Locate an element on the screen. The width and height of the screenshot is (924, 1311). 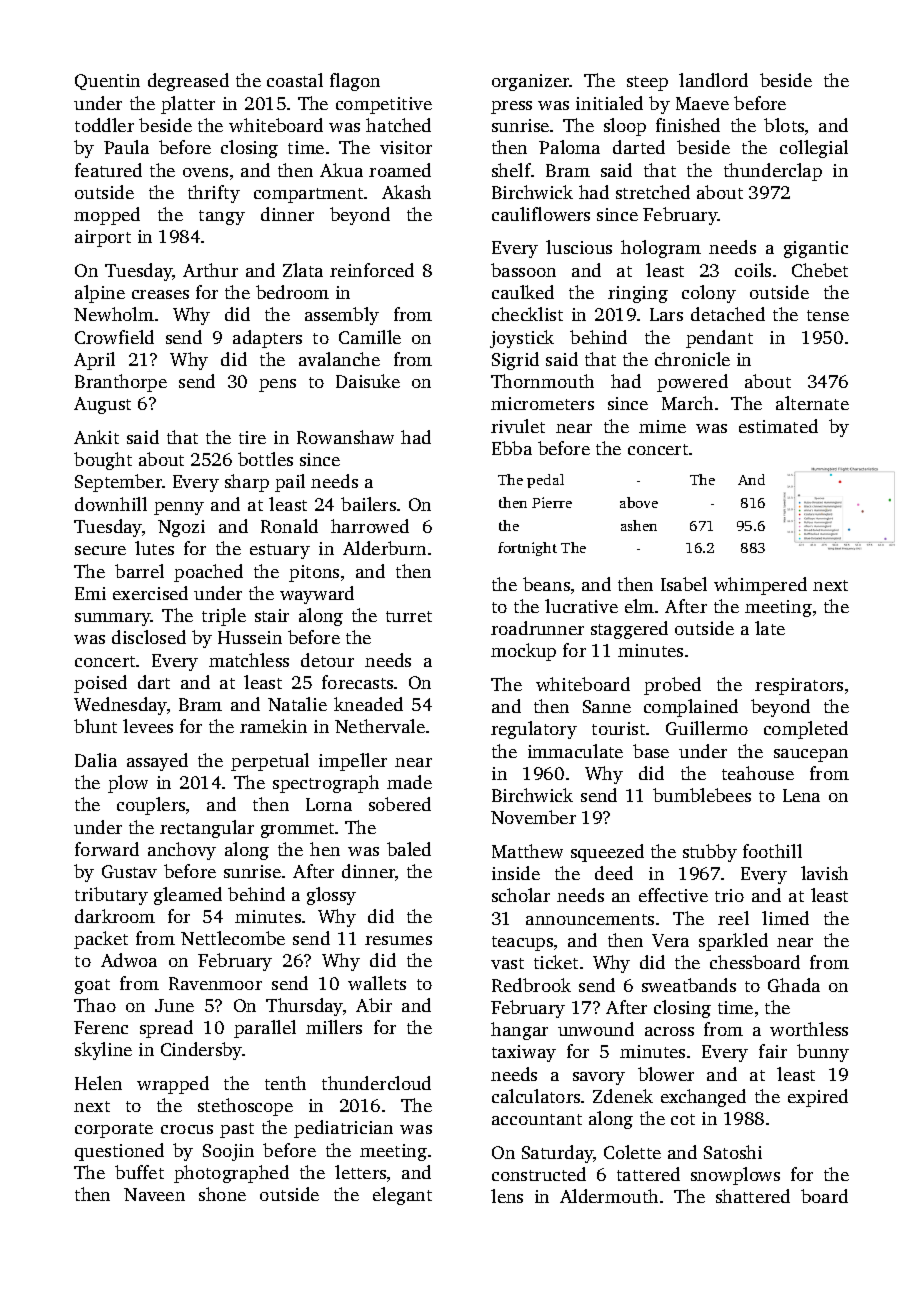
complained is located at coordinates (691, 708).
